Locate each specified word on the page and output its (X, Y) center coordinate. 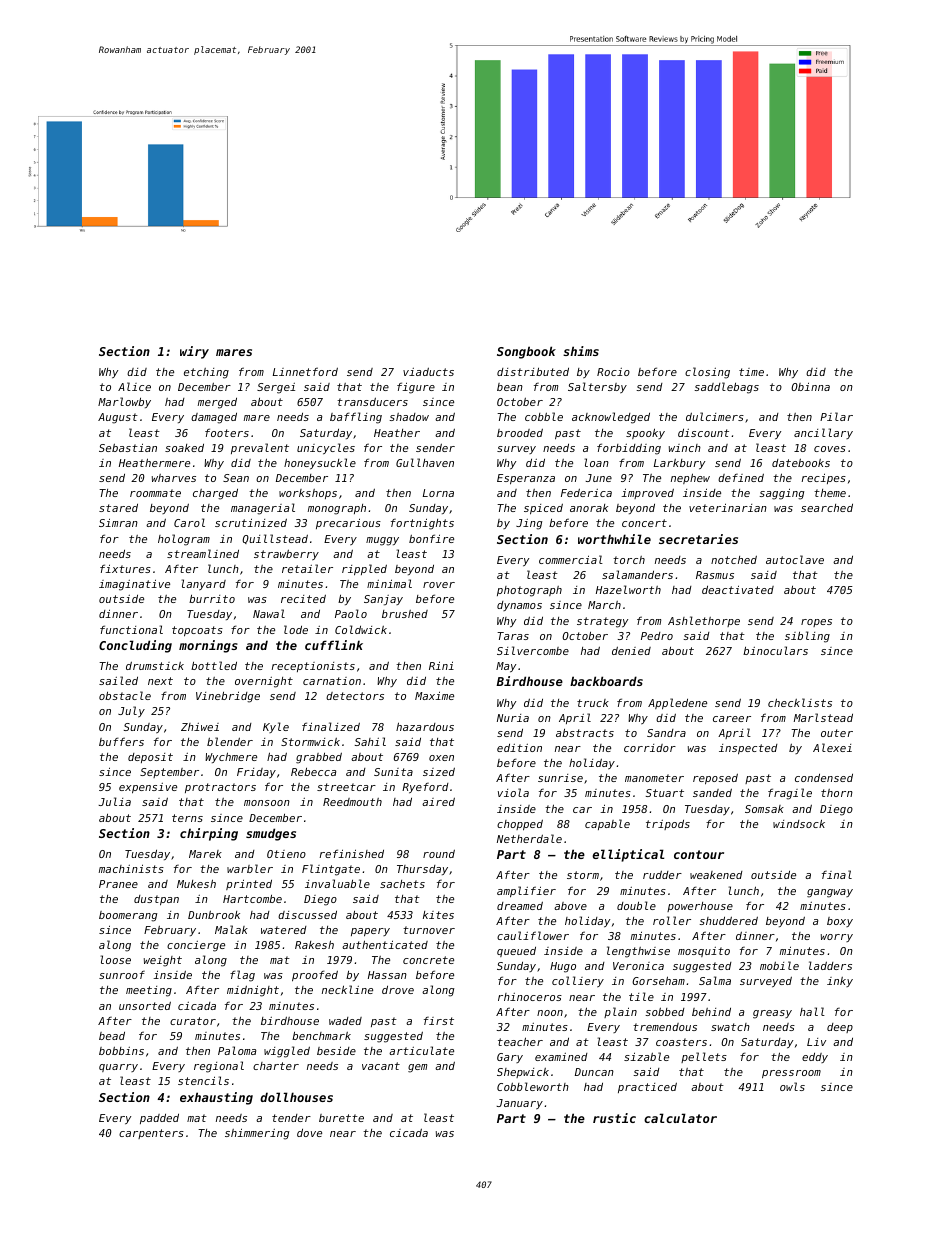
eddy (815, 1058)
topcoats (197, 631)
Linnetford (305, 371)
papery (370, 932)
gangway (830, 893)
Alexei (832, 747)
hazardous (425, 726)
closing (707, 373)
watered (284, 930)
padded (159, 1119)
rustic (614, 1118)
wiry (194, 352)
